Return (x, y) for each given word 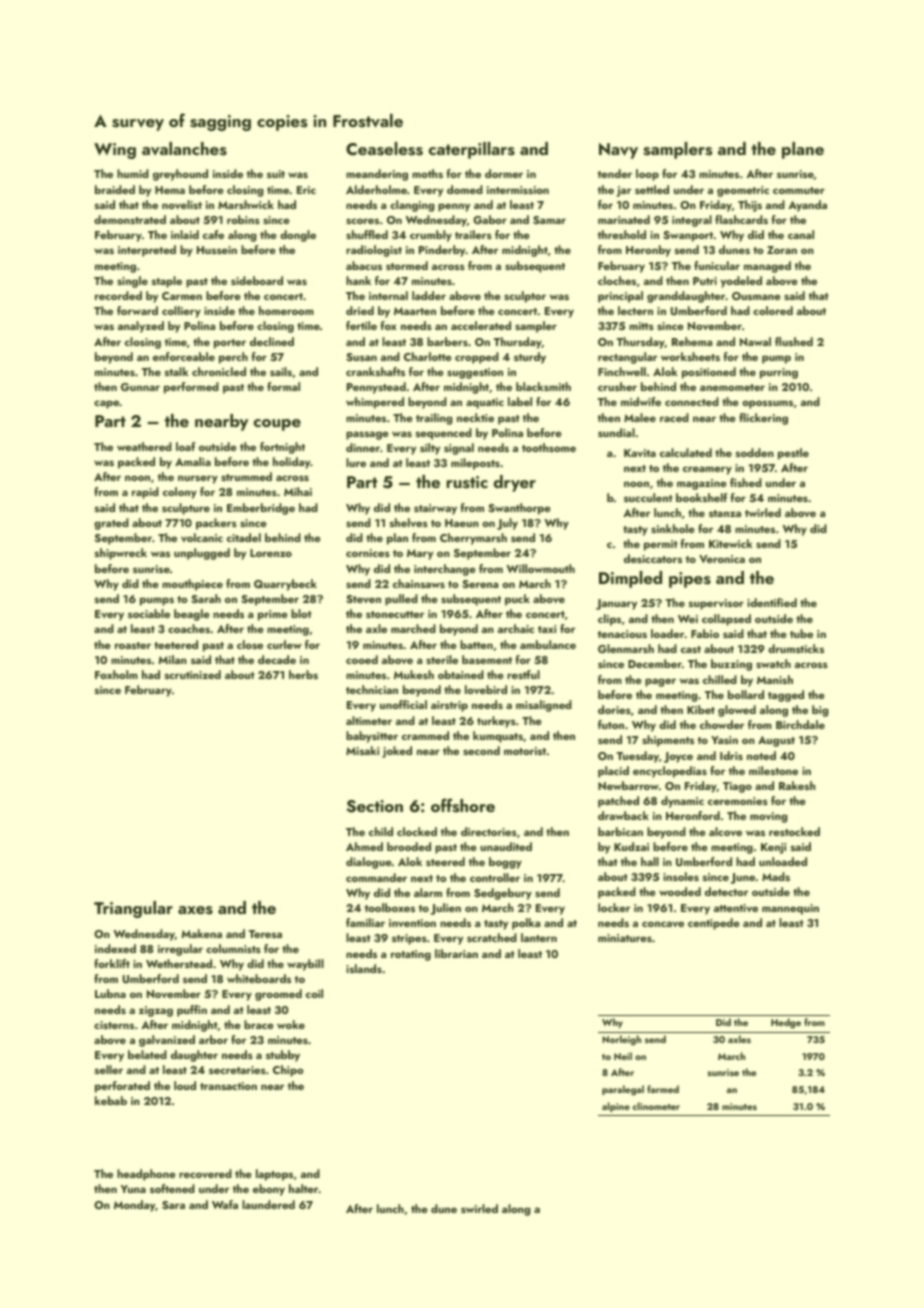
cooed (362, 659)
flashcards (741, 219)
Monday (134, 1206)
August (776, 741)
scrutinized (193, 674)
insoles (681, 876)
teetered (176, 644)
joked (397, 752)
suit (276, 174)
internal (388, 295)
